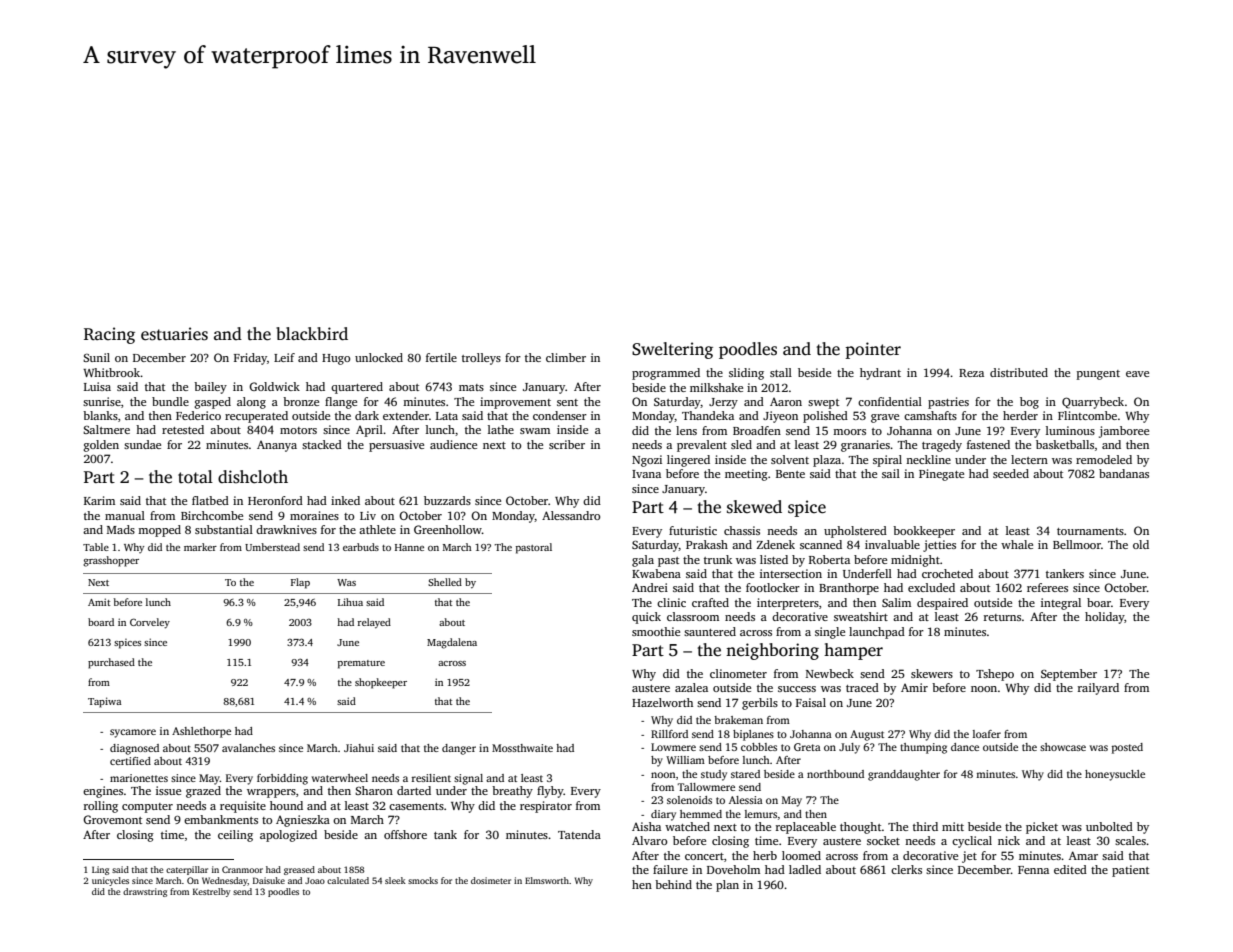  Describe the element at coordinates (772, 651) in the screenshot. I see `neighboring` at that location.
